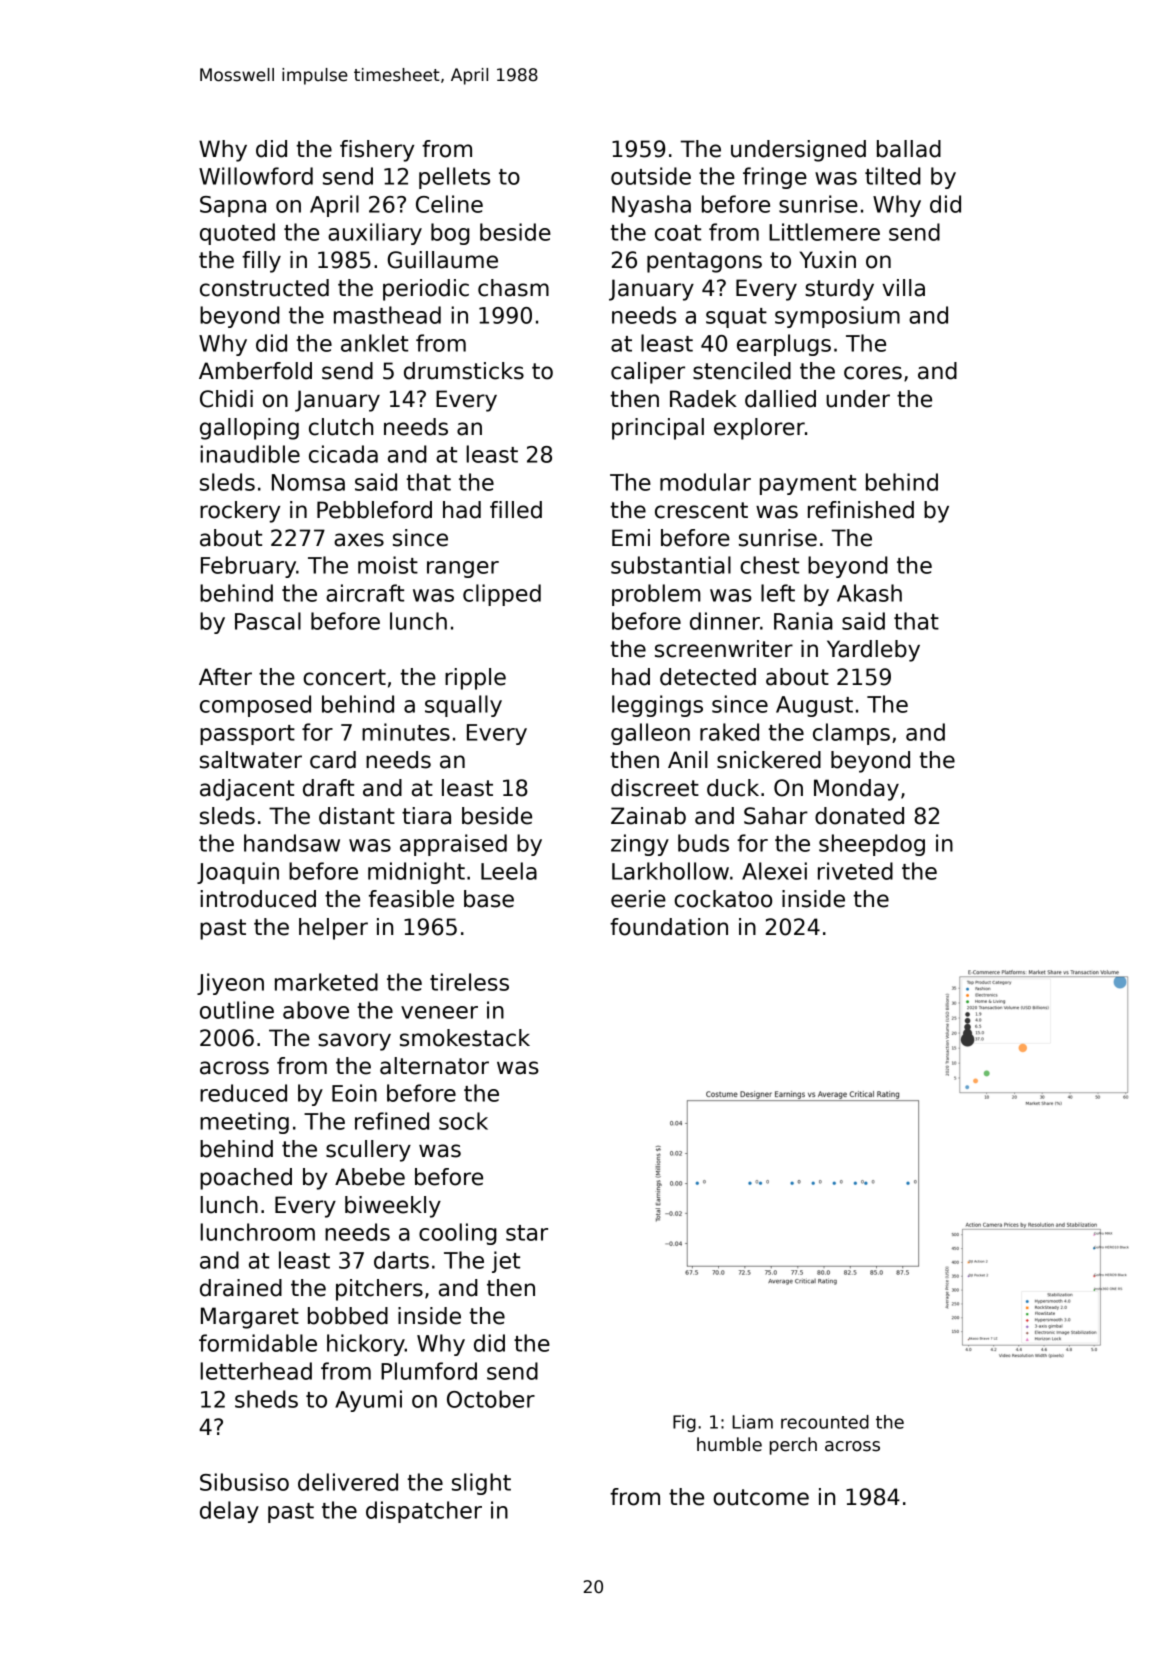 The image size is (1165, 1654). Describe the element at coordinates (450, 234) in the page. I see `bog` at that location.
